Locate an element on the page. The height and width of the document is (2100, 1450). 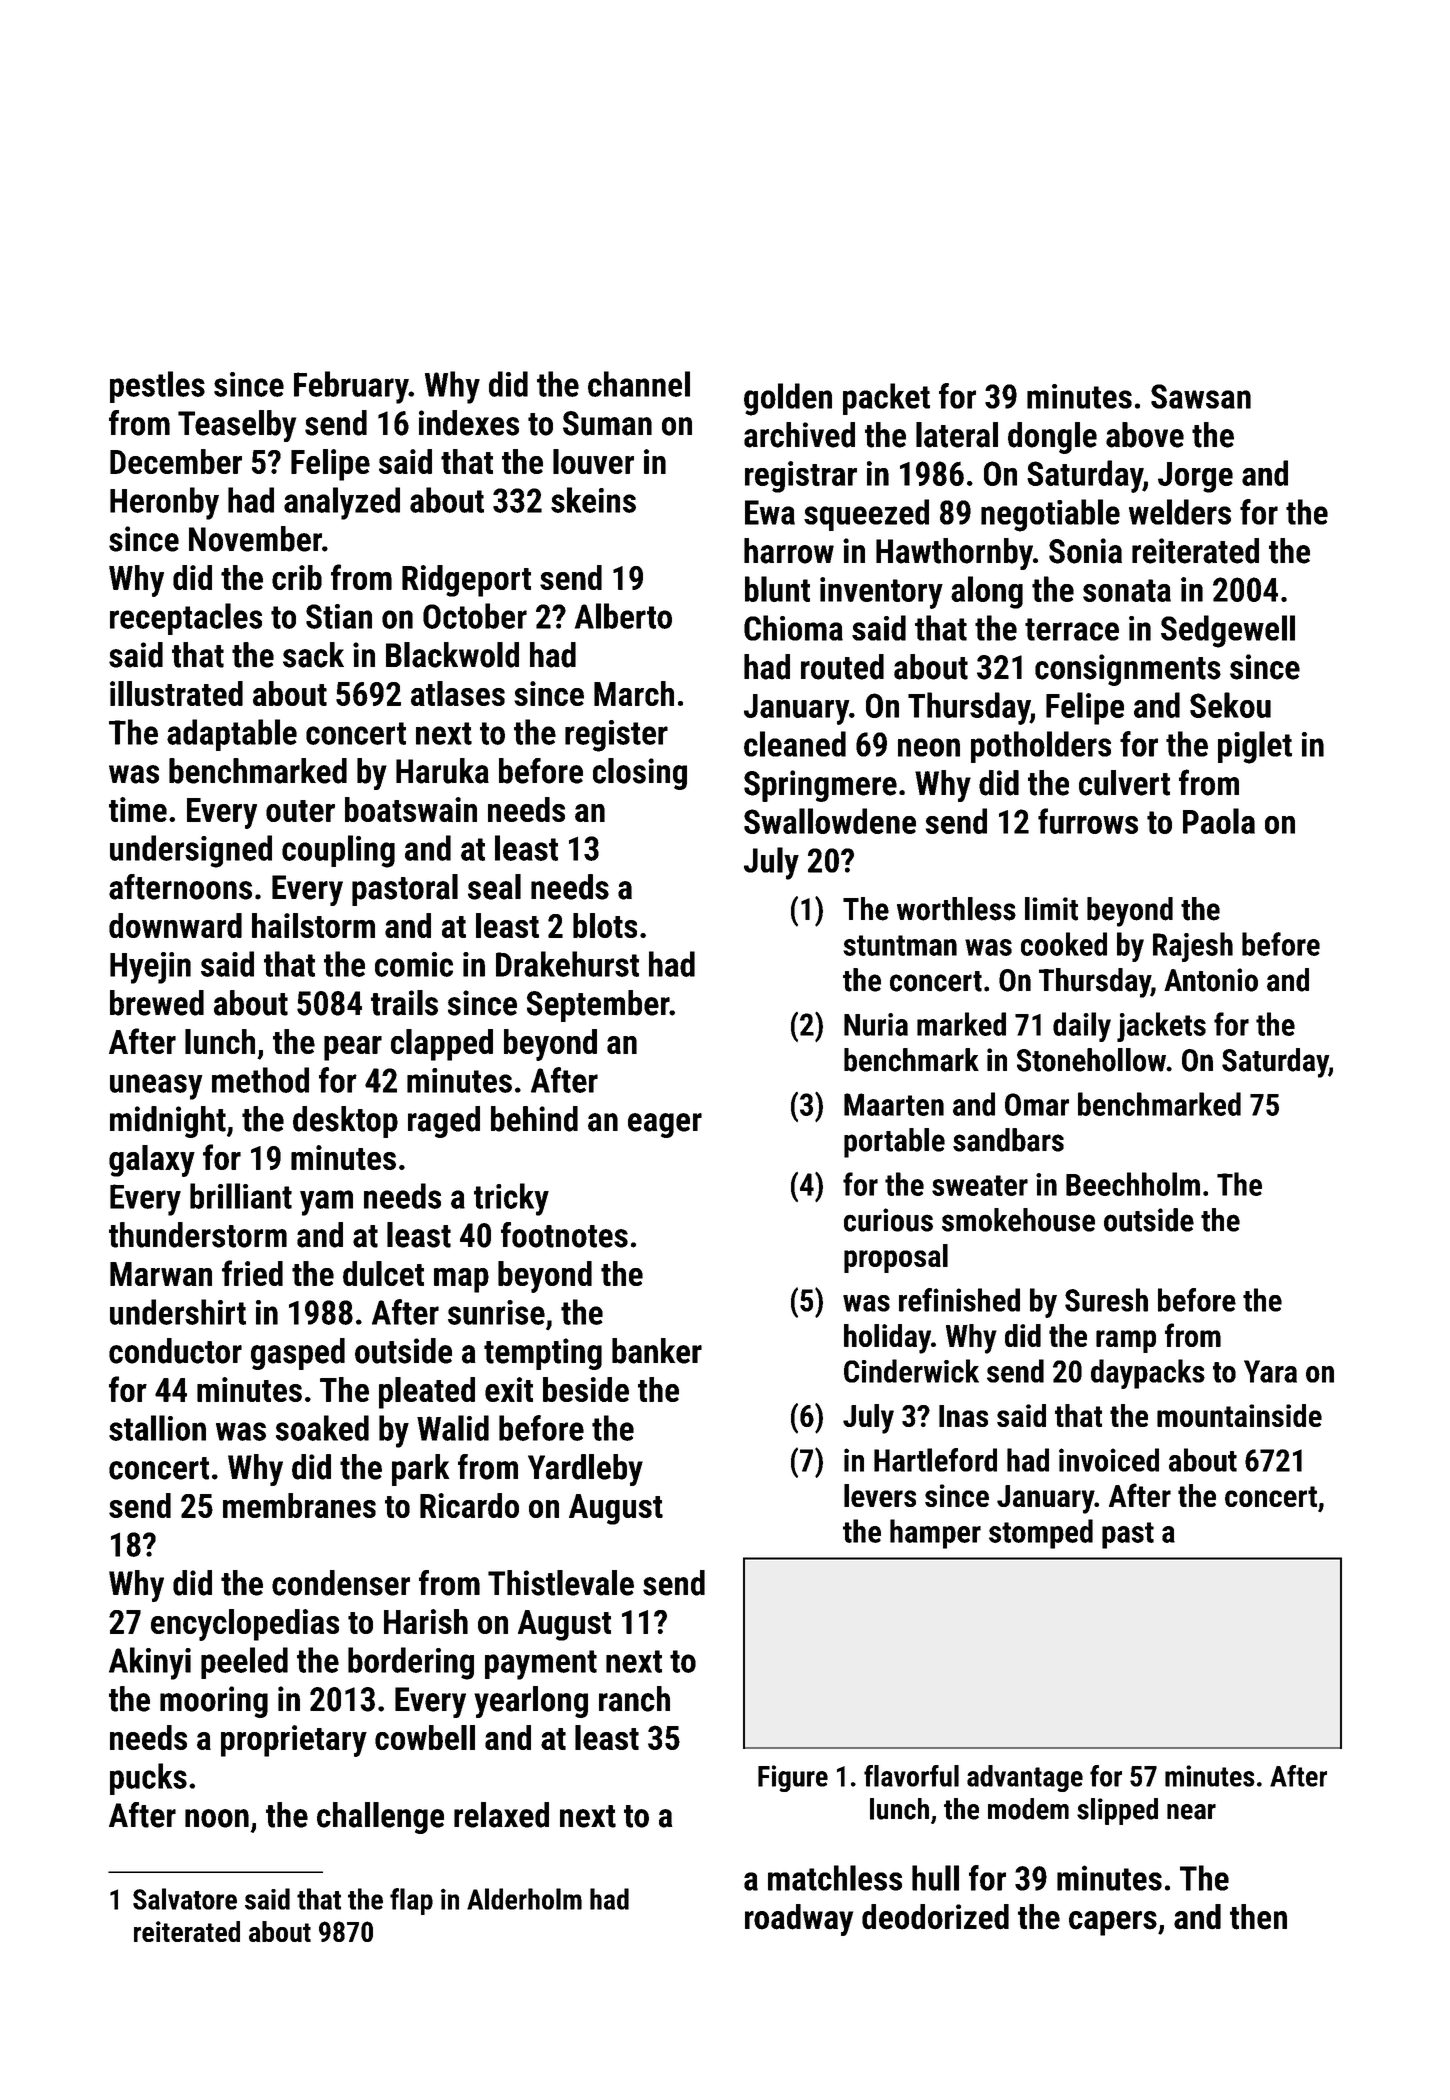
skeins is located at coordinates (593, 500).
